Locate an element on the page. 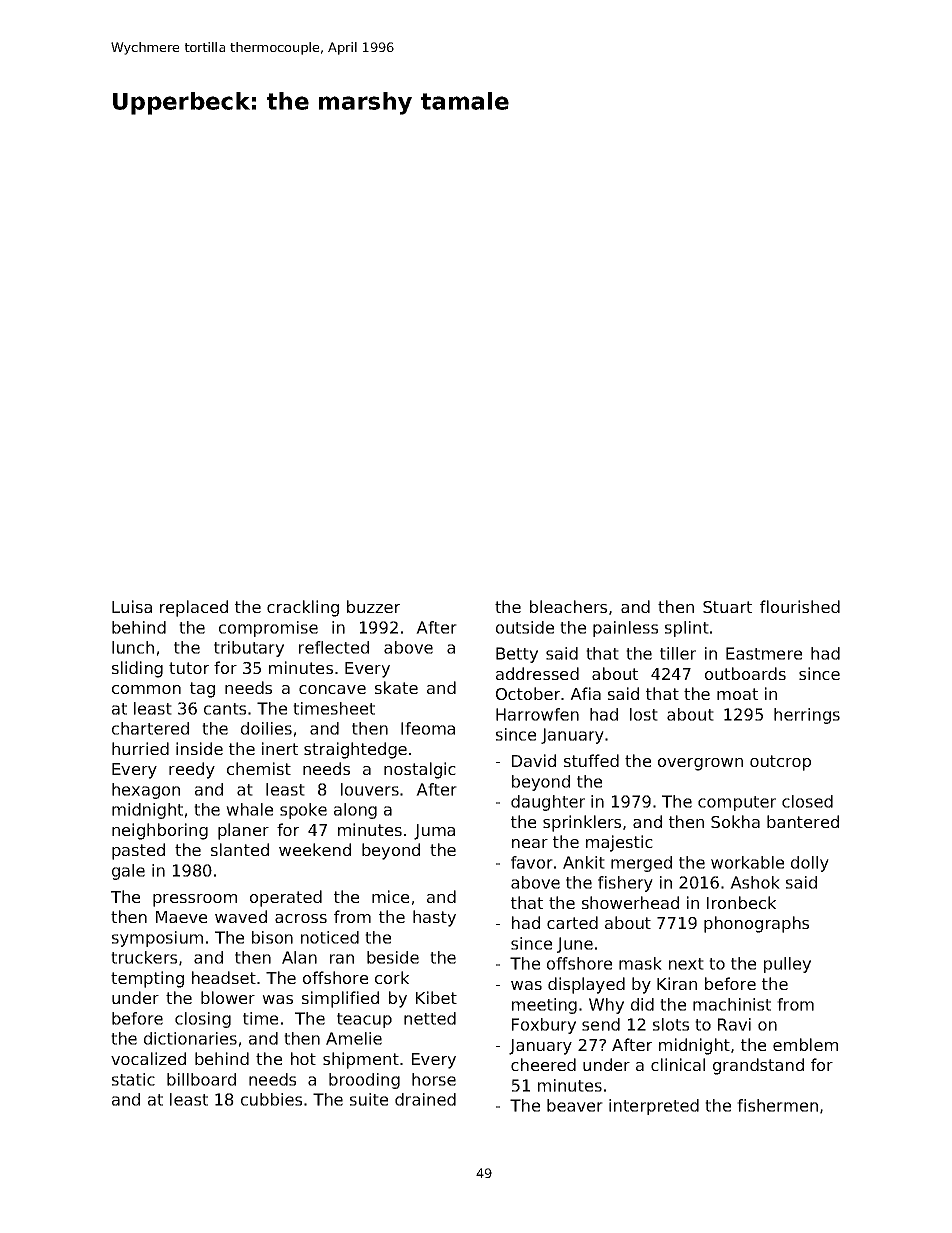 Image resolution: width=952 pixels, height=1233 pixels. pasted is located at coordinates (138, 851).
